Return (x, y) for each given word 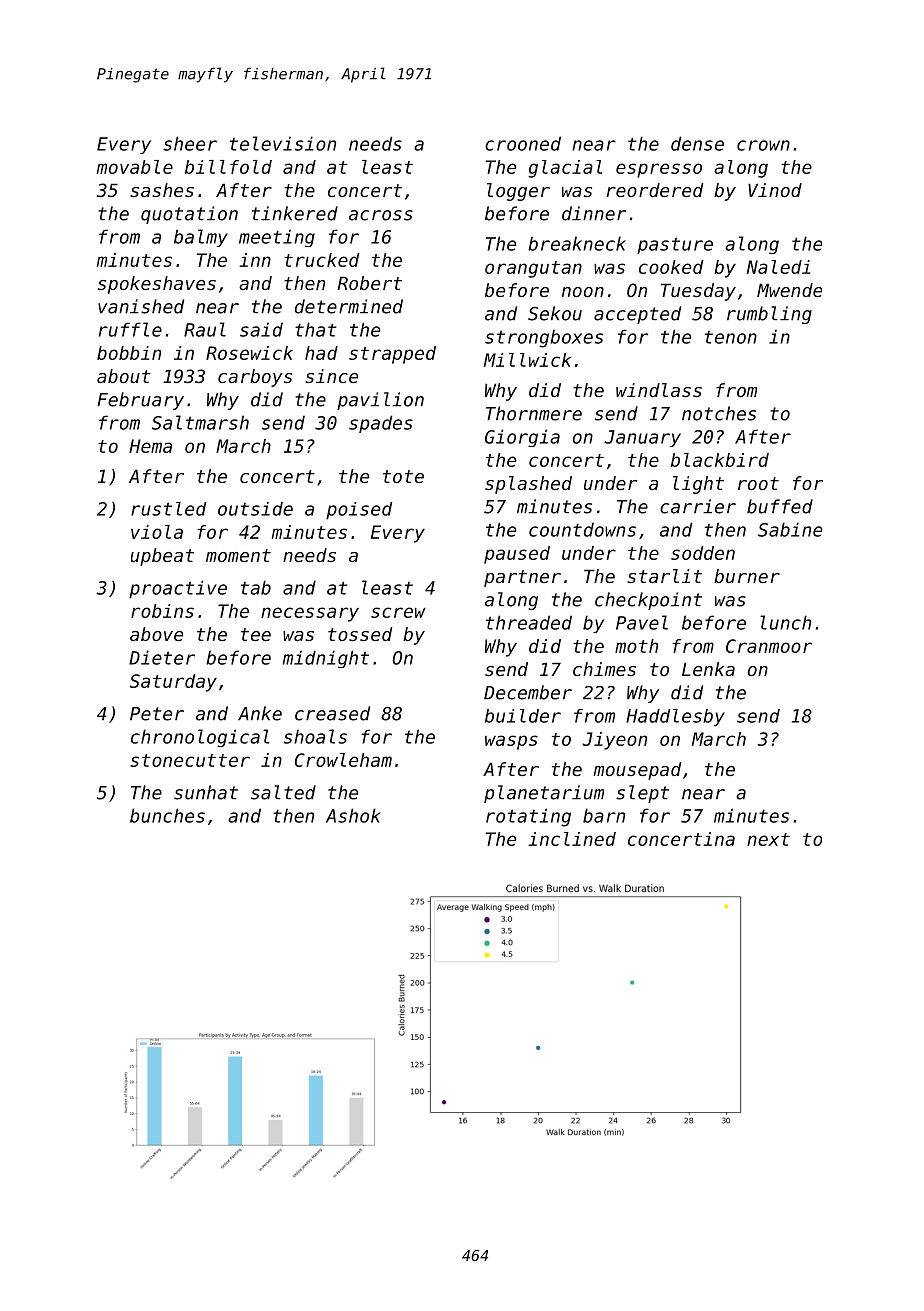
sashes (162, 190)
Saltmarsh (200, 422)
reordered (655, 190)
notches (719, 413)
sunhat (206, 792)
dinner (594, 213)
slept (642, 794)
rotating (528, 817)
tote (403, 476)
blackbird (720, 460)
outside (255, 509)
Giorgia (522, 438)
